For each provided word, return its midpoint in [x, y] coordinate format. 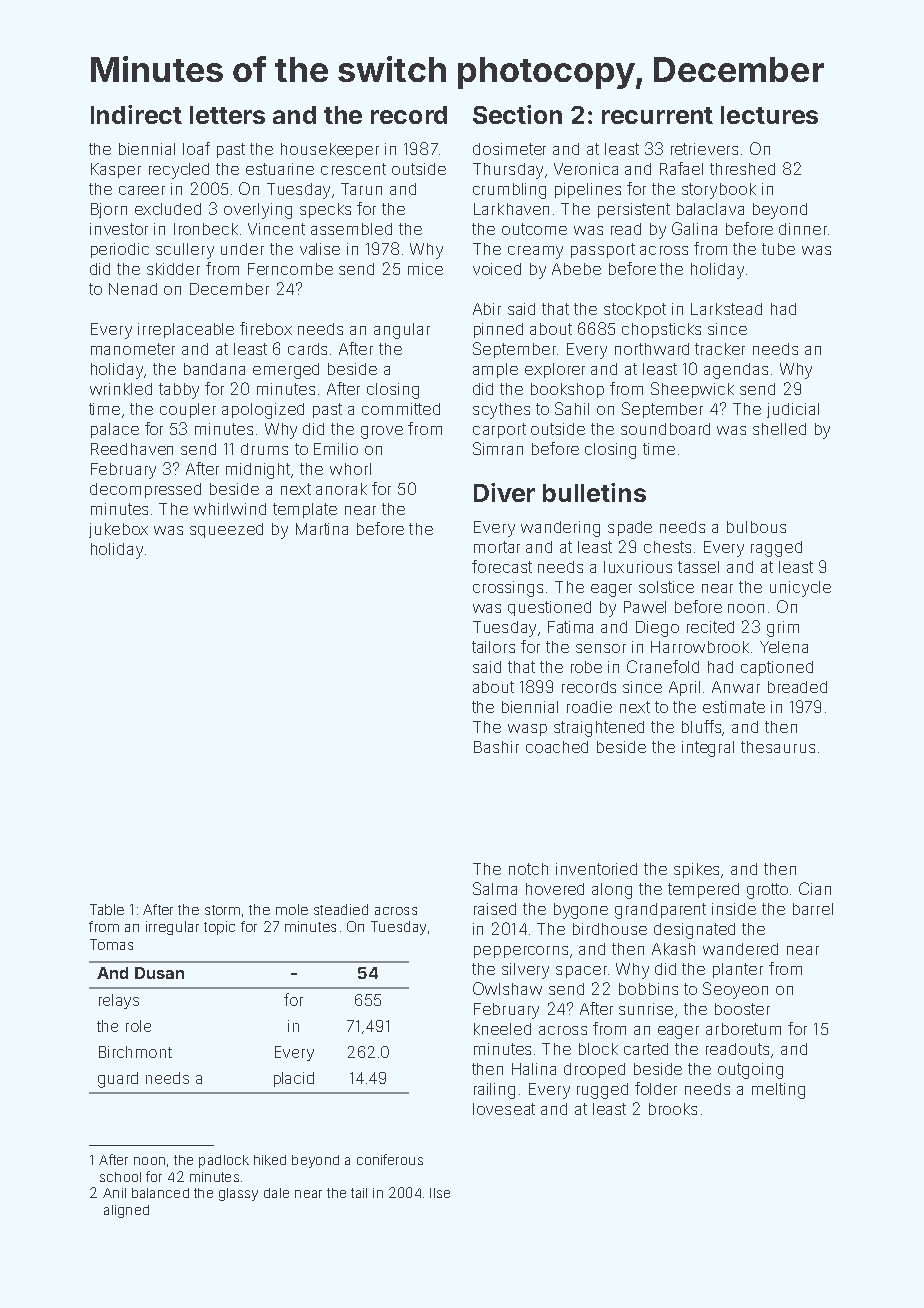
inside [734, 909]
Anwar [736, 687]
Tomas [111, 944]
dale [276, 1193]
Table [107, 909]
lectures [769, 115]
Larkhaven [511, 209]
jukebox [118, 530]
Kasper [116, 170]
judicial [793, 410]
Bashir [496, 747]
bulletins [594, 492]
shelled [779, 429]
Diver [504, 492]
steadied [341, 909]
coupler [188, 410]
